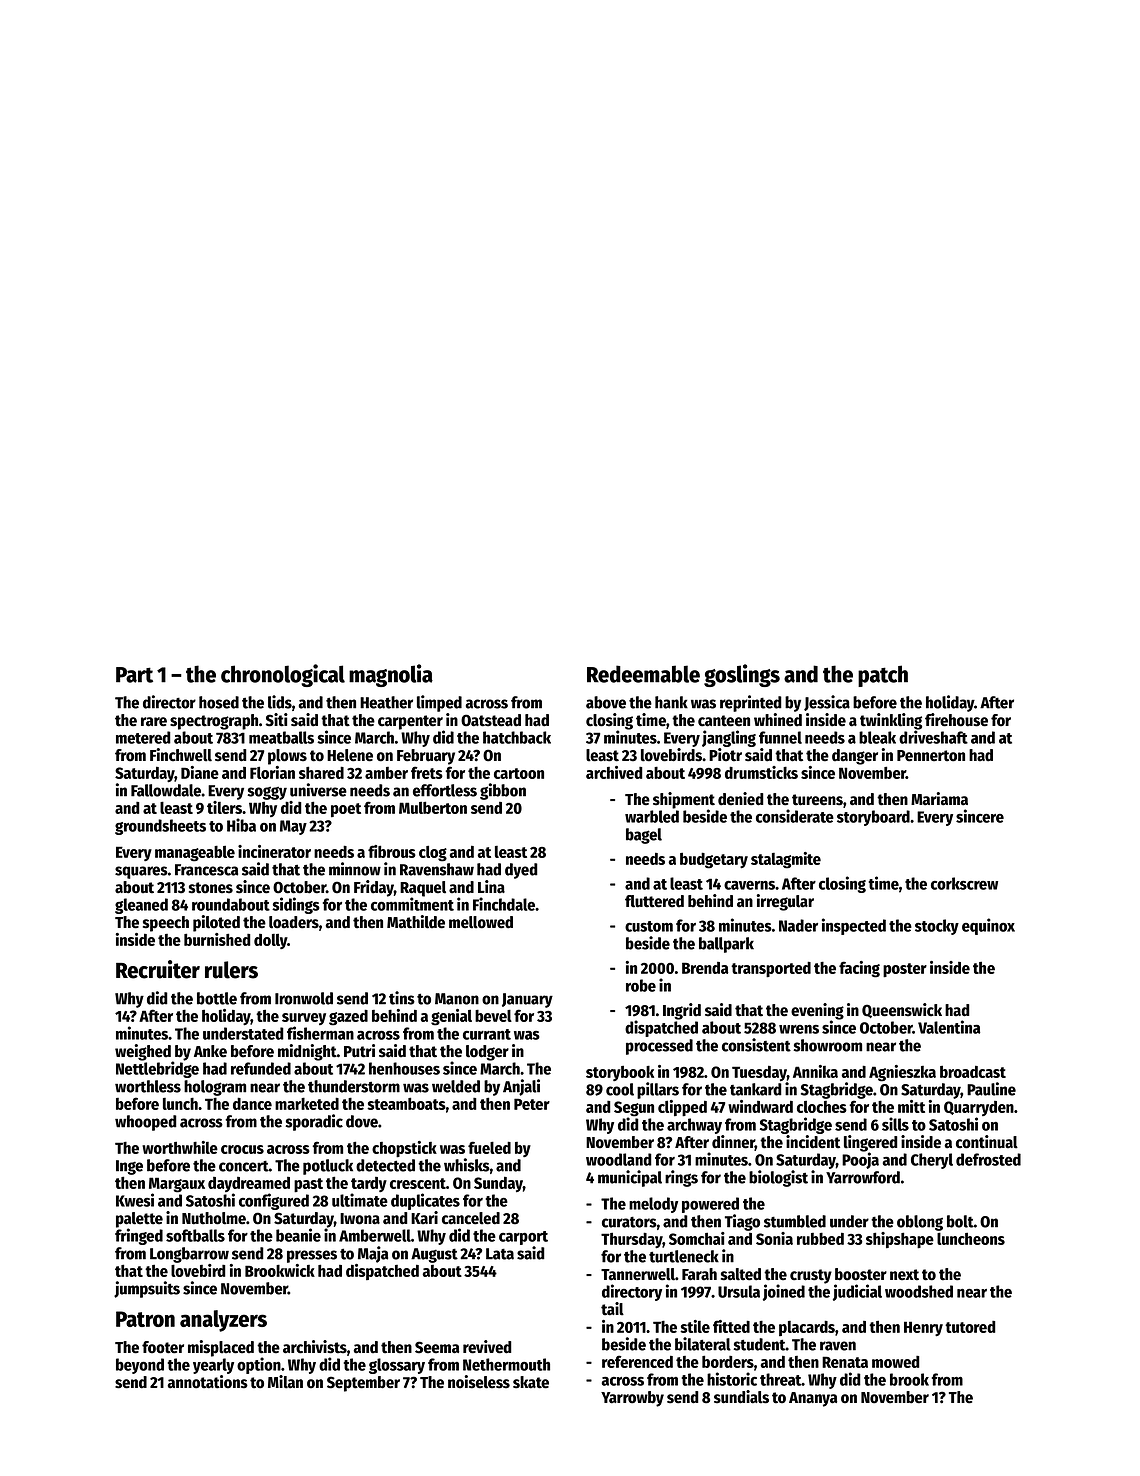  Describe the element at coordinates (695, 1326) in the screenshot. I see `stile` at that location.
